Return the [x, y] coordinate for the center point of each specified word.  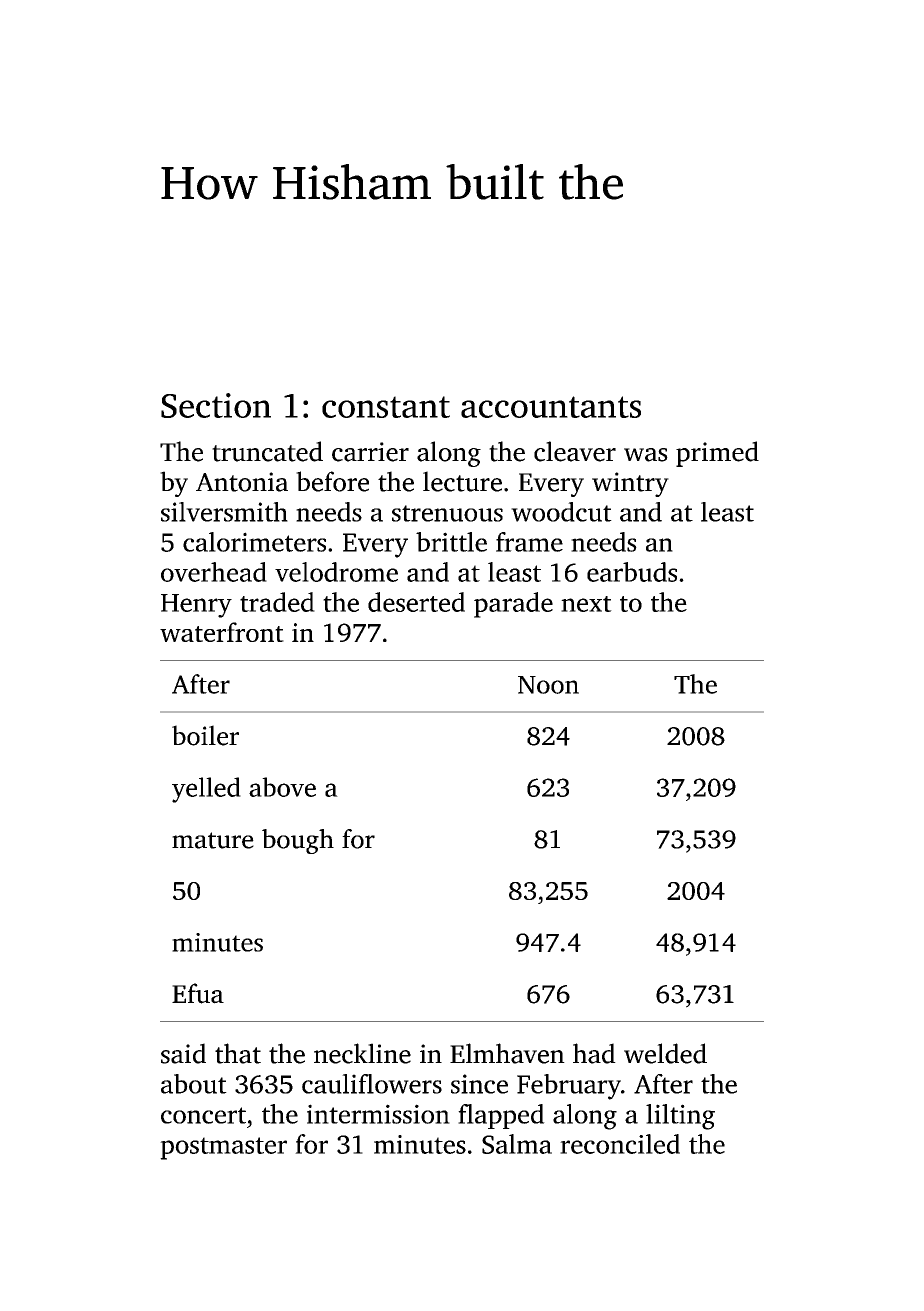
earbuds [632, 572]
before [332, 481]
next [586, 604]
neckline [362, 1053]
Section [216, 405]
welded [665, 1053]
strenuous [447, 513]
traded [277, 602]
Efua [198, 993]
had [594, 1053]
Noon [548, 685]
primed [717, 454]
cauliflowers [372, 1084]
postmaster [223, 1148]
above [282, 787]
